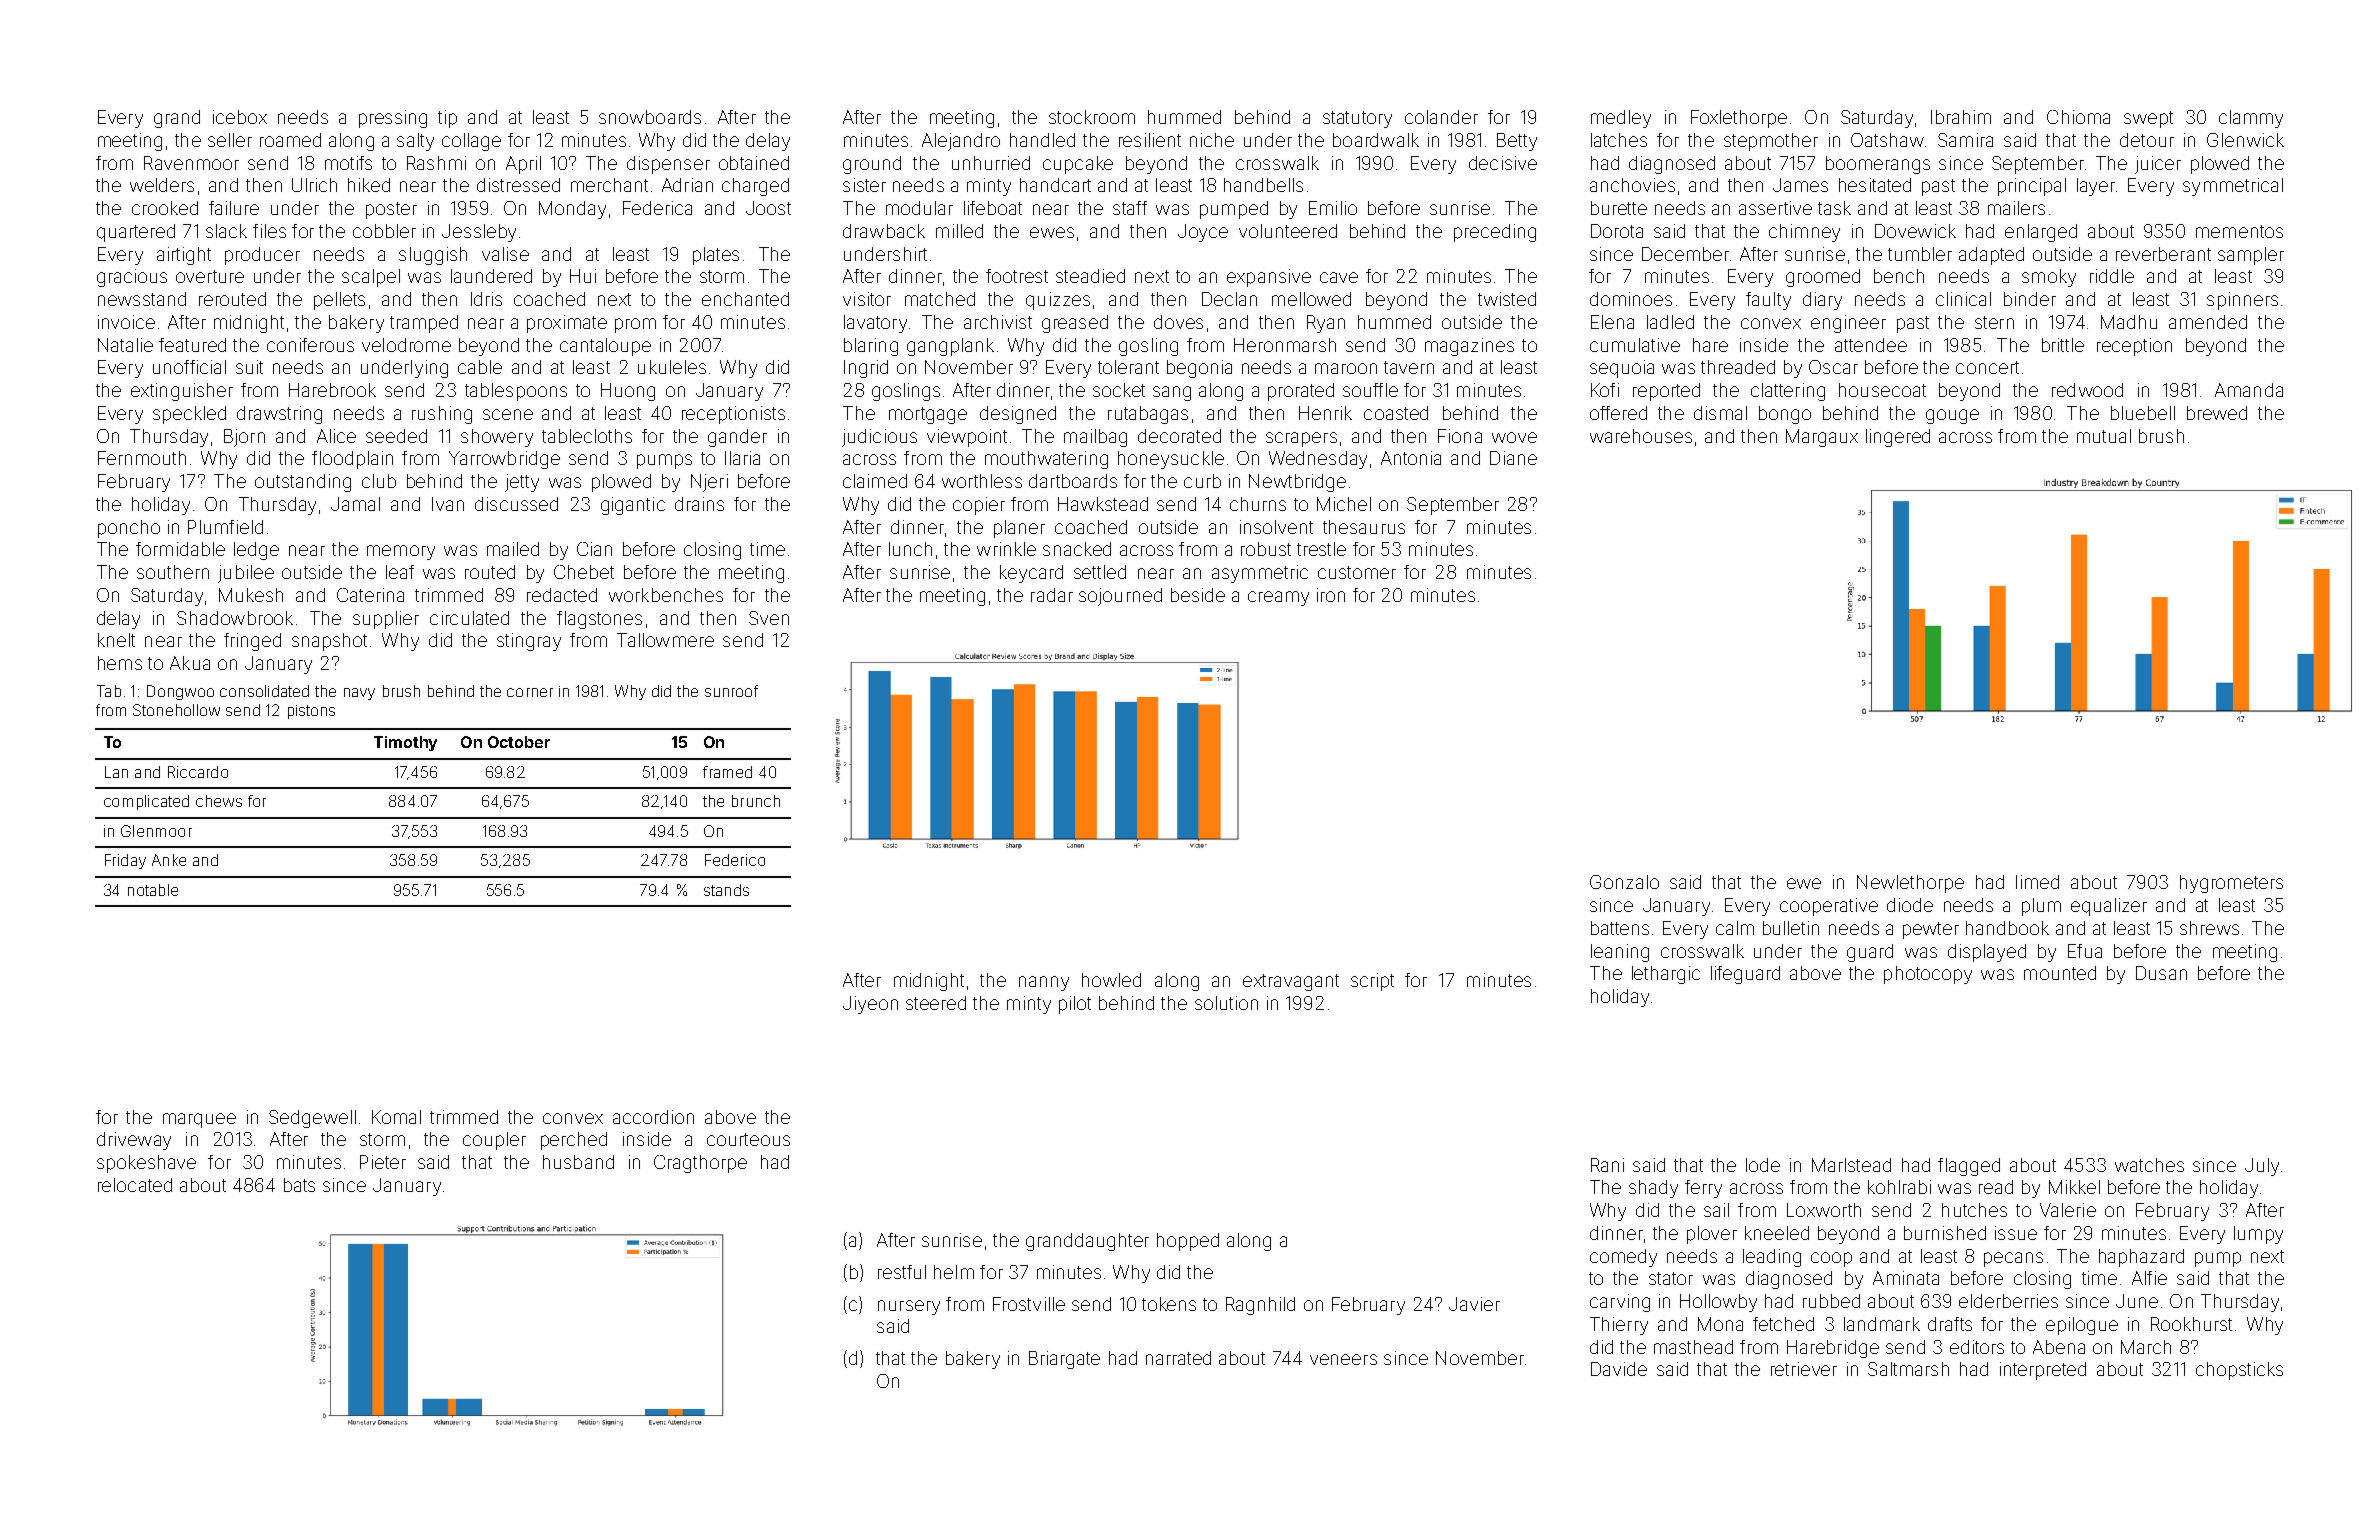  What do you see at coordinates (153, 890) in the screenshot?
I see `notable` at bounding box center [153, 890].
